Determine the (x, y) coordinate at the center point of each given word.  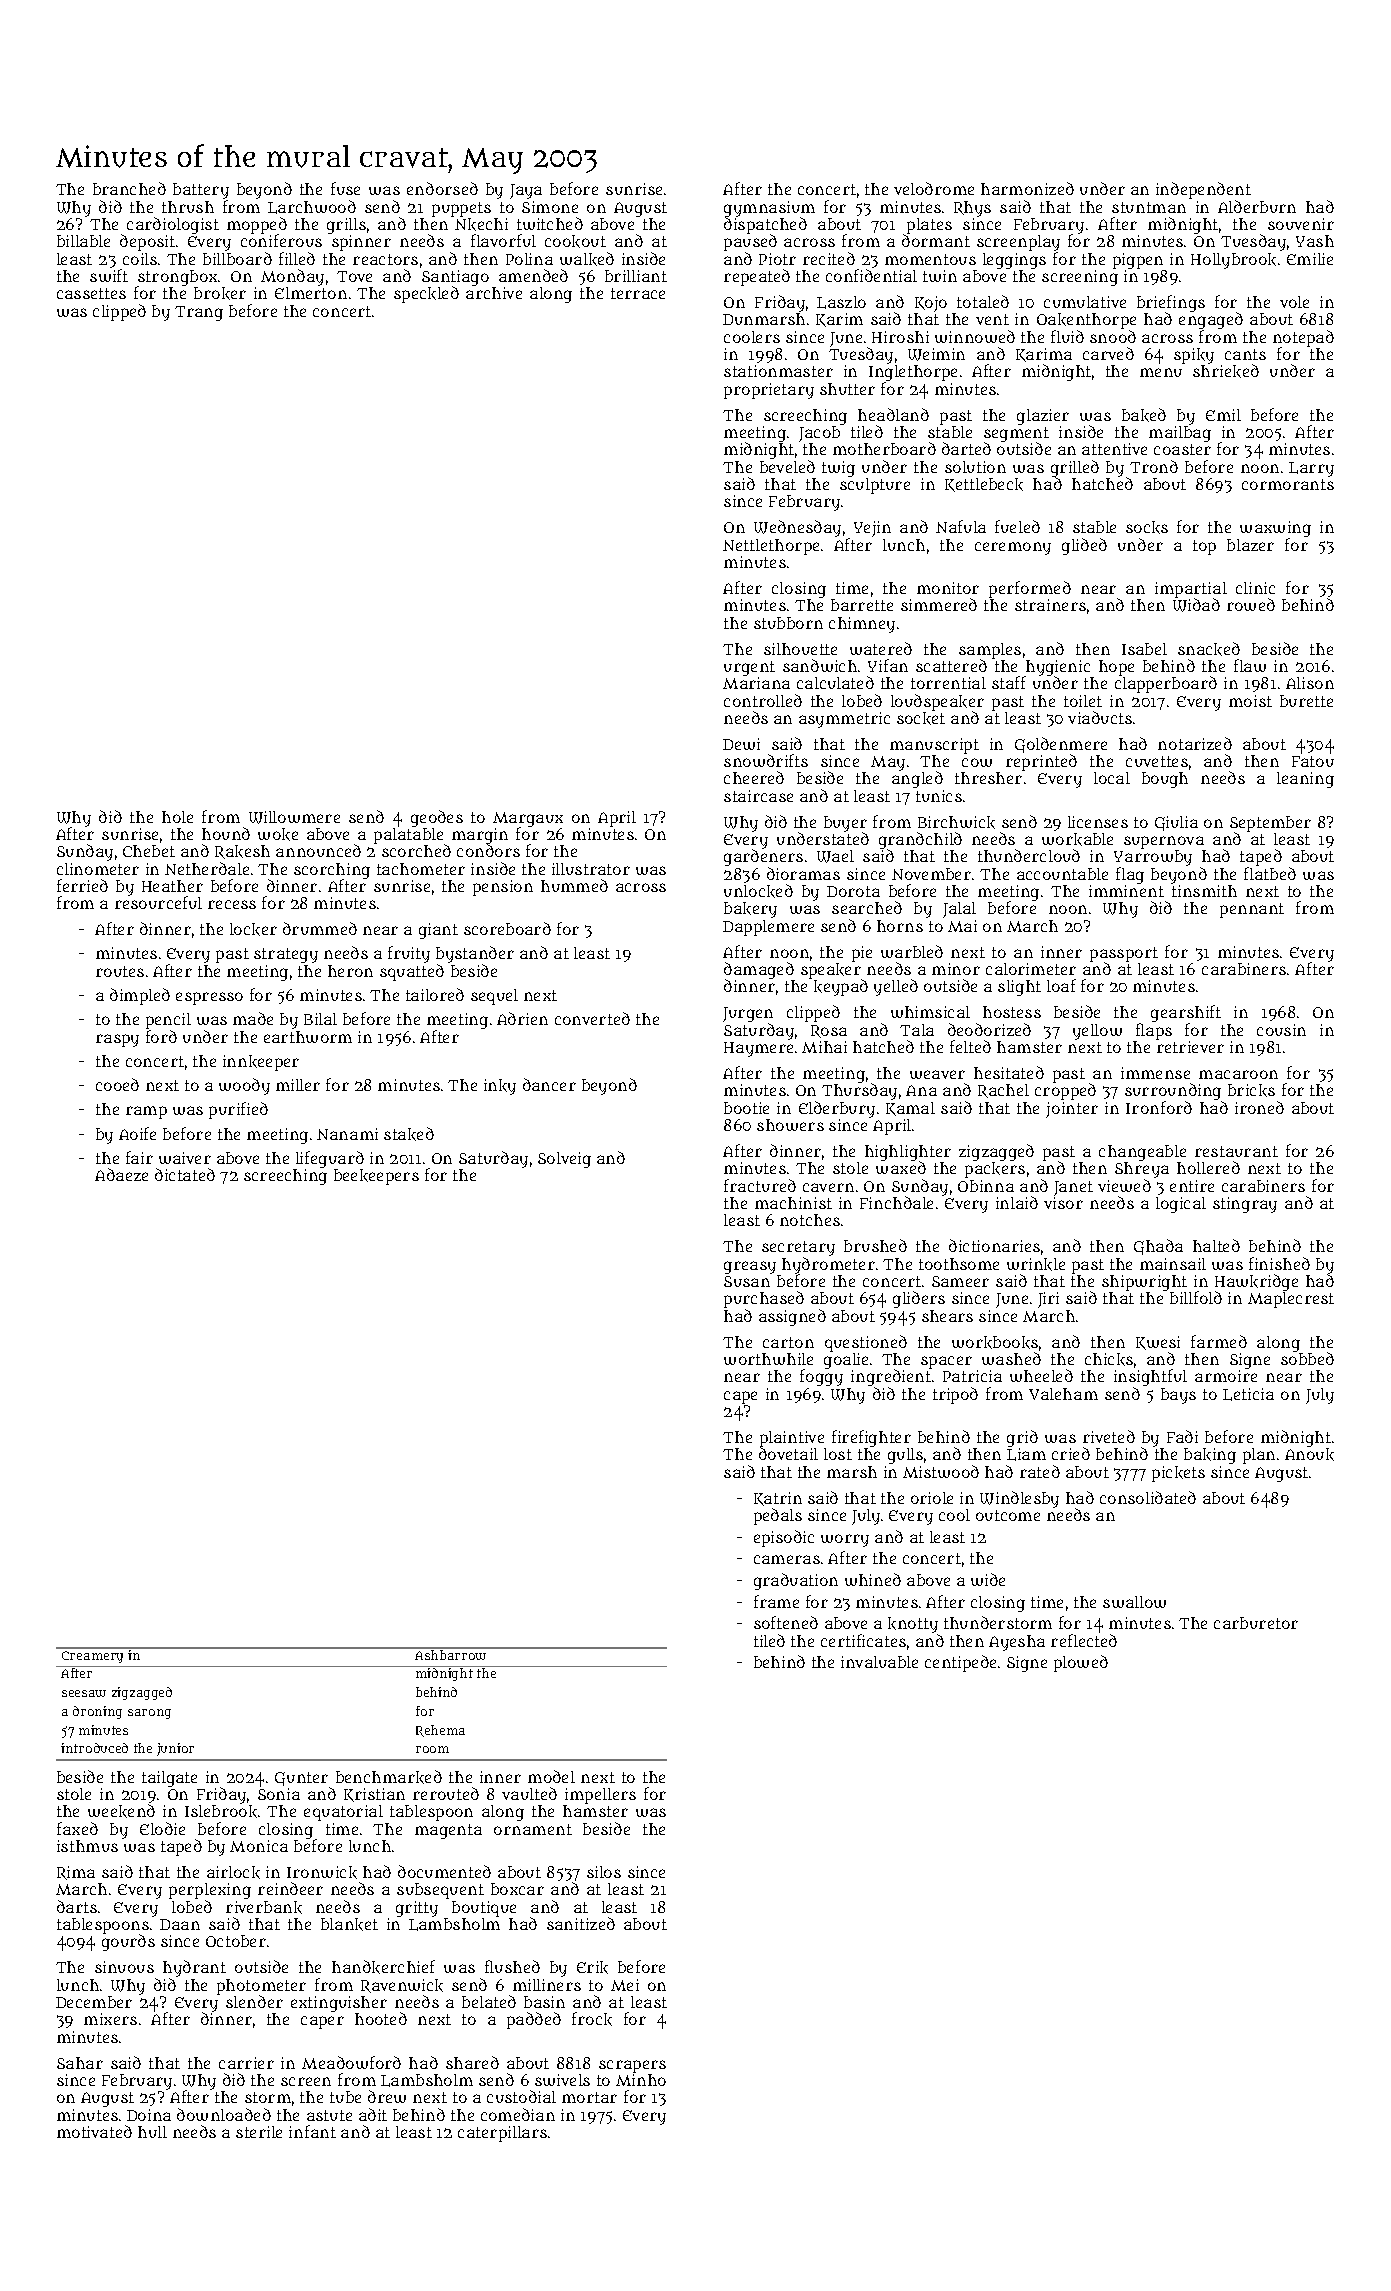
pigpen (1138, 261)
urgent (749, 668)
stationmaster (778, 371)
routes (120, 971)
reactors (385, 259)
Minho (641, 2080)
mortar (589, 2097)
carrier (246, 2063)
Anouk (1309, 1454)
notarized (1195, 743)
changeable (1142, 1153)
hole (177, 817)
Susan (747, 1281)
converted (592, 1018)
